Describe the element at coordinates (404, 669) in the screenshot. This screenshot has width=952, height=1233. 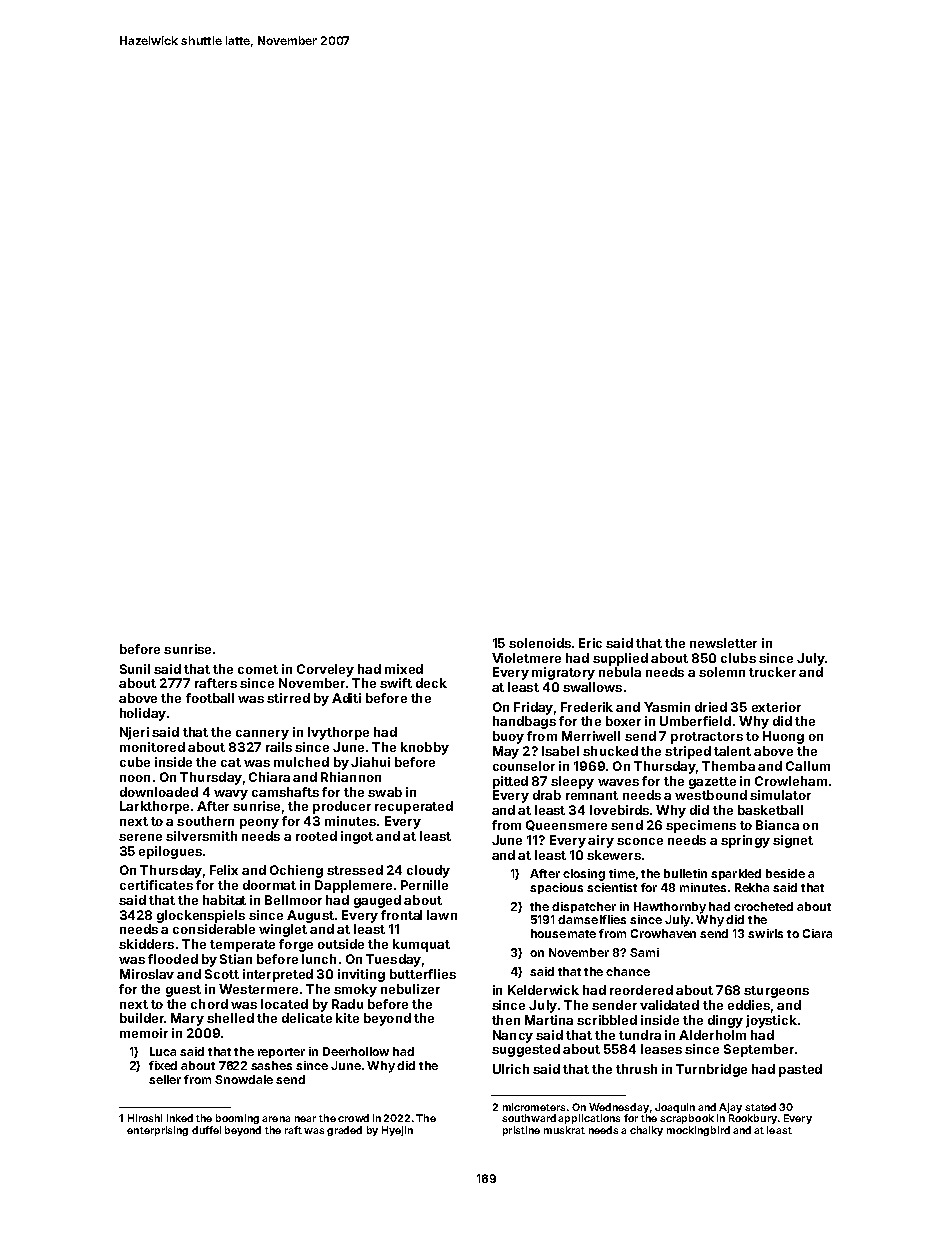
I see `mixed` at that location.
